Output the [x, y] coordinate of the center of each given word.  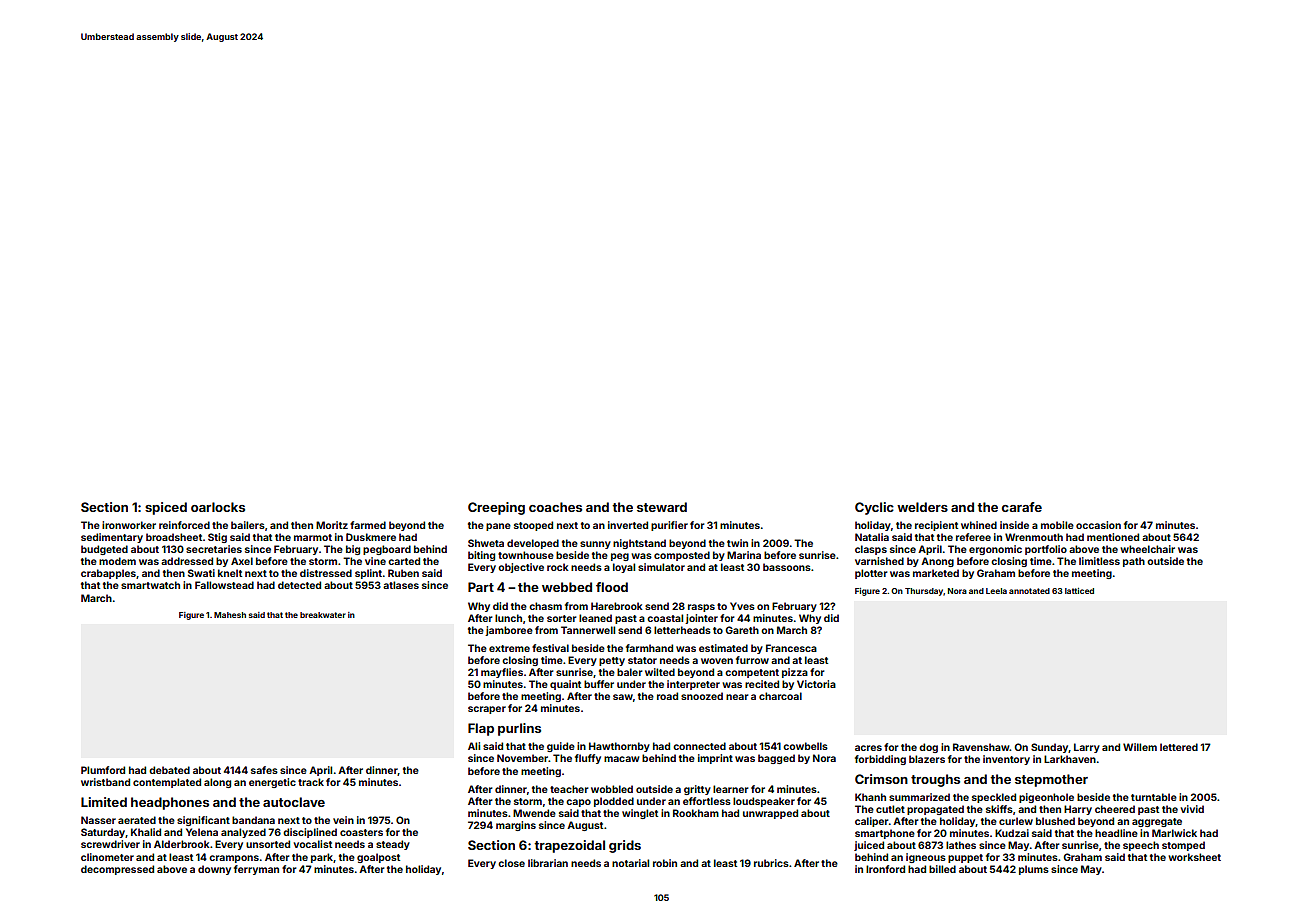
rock [558, 567]
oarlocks [218, 507]
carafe [1022, 507]
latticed [1079, 591]
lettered [1179, 747]
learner [731, 789]
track [311, 782]
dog [928, 748]
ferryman [256, 870]
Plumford [103, 770]
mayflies [502, 673]
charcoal [780, 696]
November [522, 758]
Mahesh [230, 615]
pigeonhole [1046, 798]
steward [662, 507]
